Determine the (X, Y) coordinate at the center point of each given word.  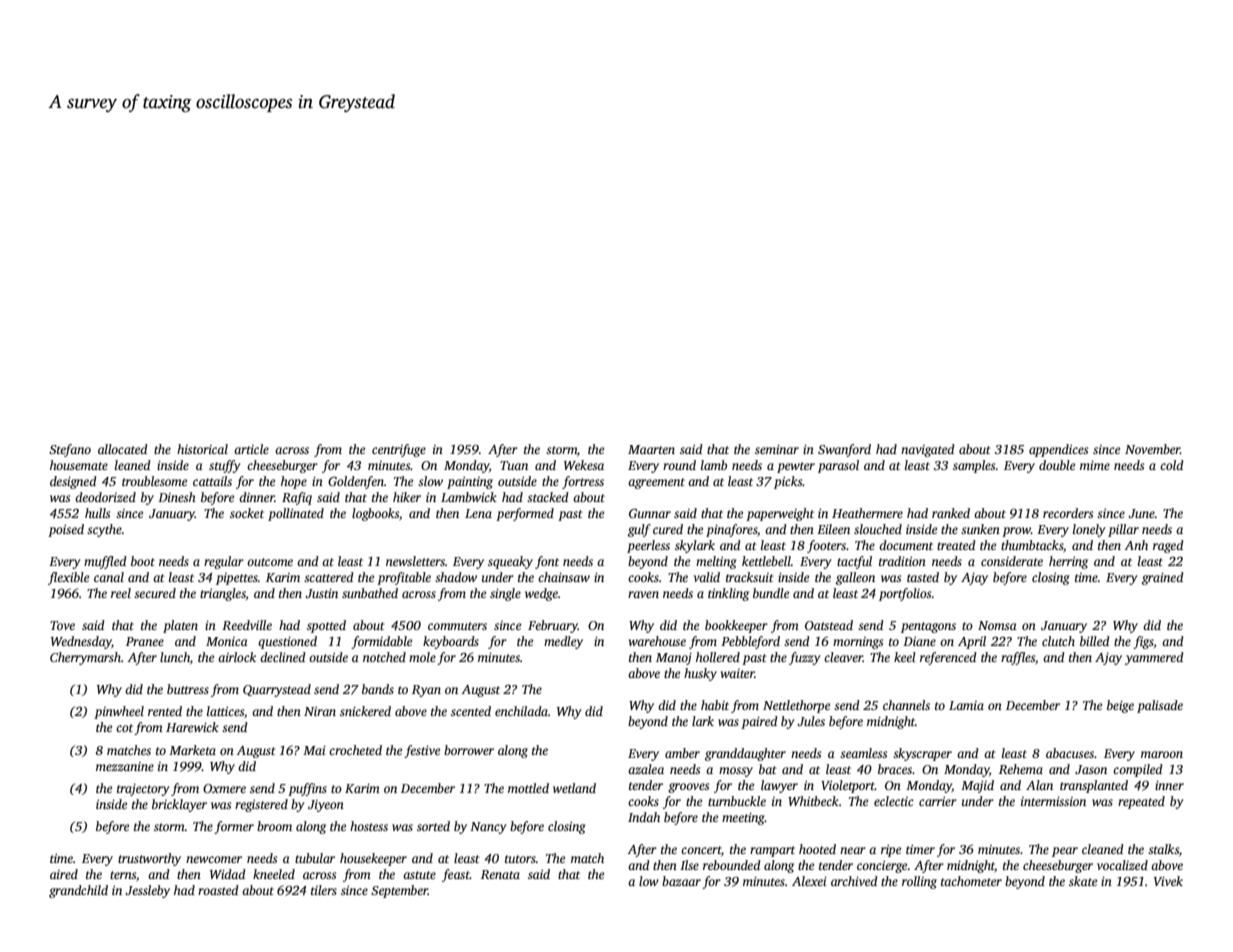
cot (124, 728)
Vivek (1168, 881)
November (1152, 449)
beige (1120, 706)
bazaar (681, 881)
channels (906, 705)
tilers (324, 890)
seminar (777, 449)
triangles (223, 594)
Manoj (674, 659)
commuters (457, 626)
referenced (948, 658)
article (251, 449)
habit (715, 705)
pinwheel (119, 712)
